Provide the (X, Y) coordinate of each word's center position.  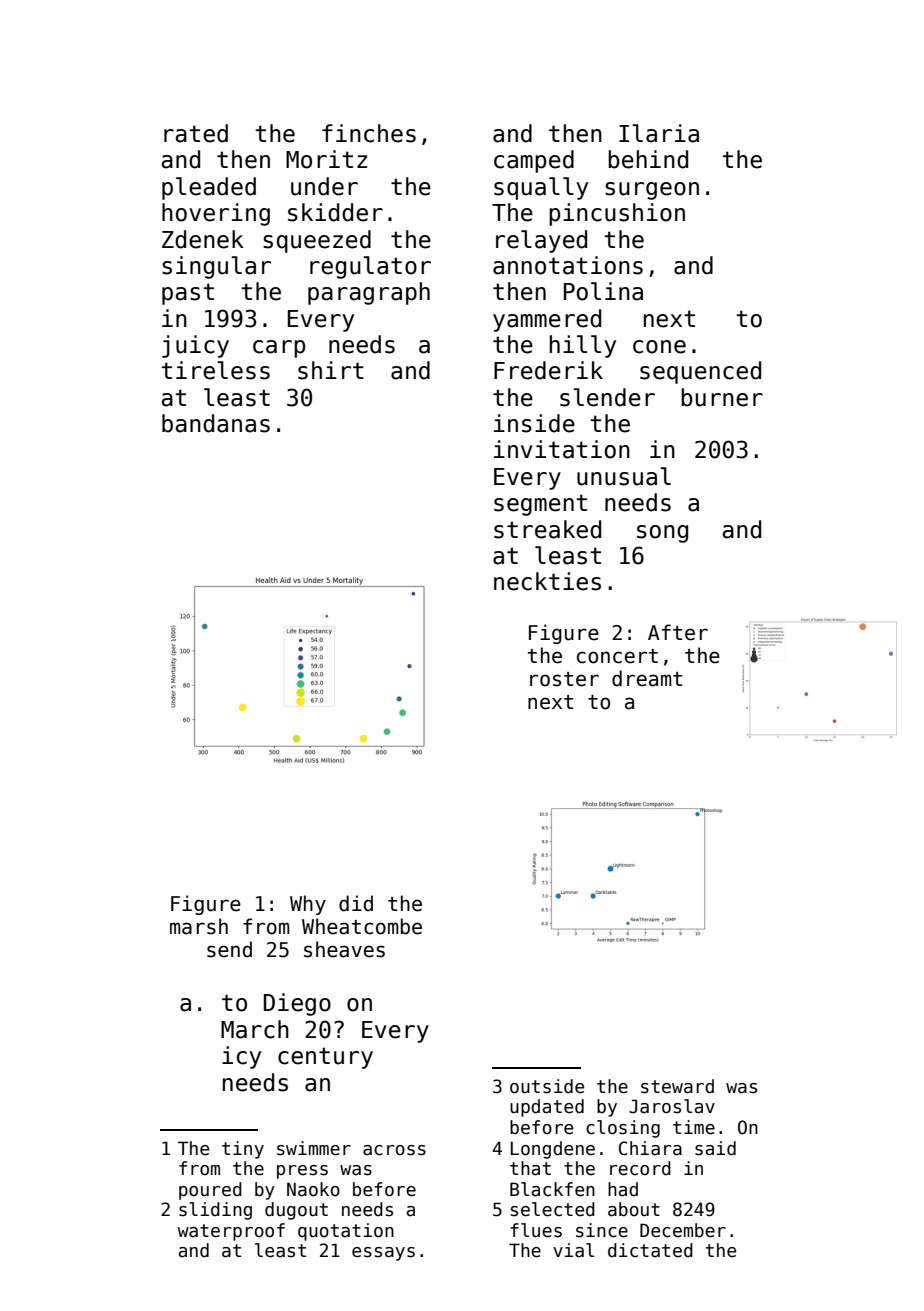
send (229, 949)
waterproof (231, 1232)
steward (677, 1086)
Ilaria (659, 133)
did (356, 903)
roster (564, 679)
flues (536, 1230)
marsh (199, 926)
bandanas (216, 423)
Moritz (326, 159)
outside (547, 1086)
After (678, 632)
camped (534, 161)
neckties (547, 581)
